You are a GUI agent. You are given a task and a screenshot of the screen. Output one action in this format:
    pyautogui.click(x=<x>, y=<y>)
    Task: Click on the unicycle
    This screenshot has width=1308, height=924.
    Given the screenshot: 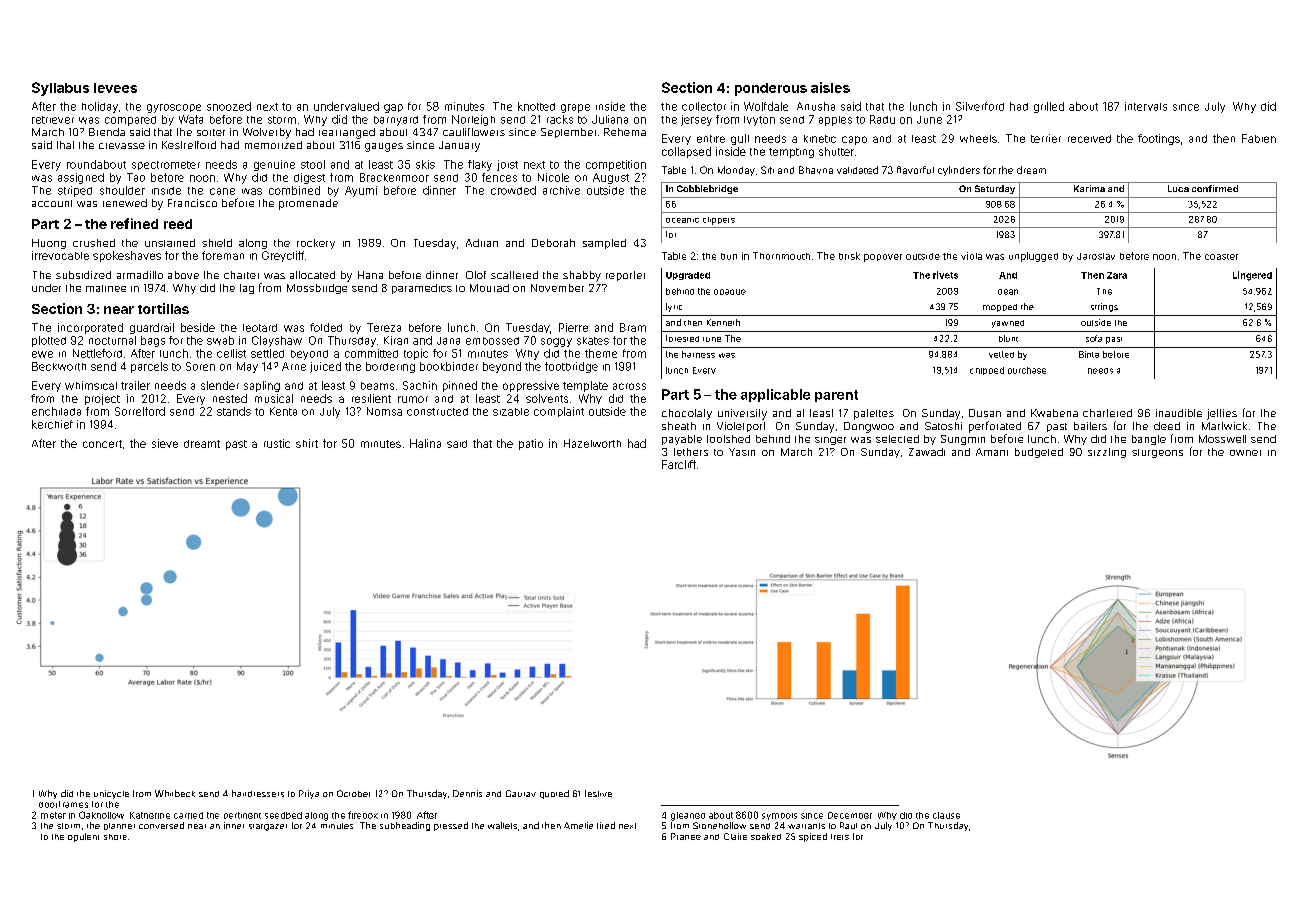 What is the action you would take?
    pyautogui.click(x=111, y=794)
